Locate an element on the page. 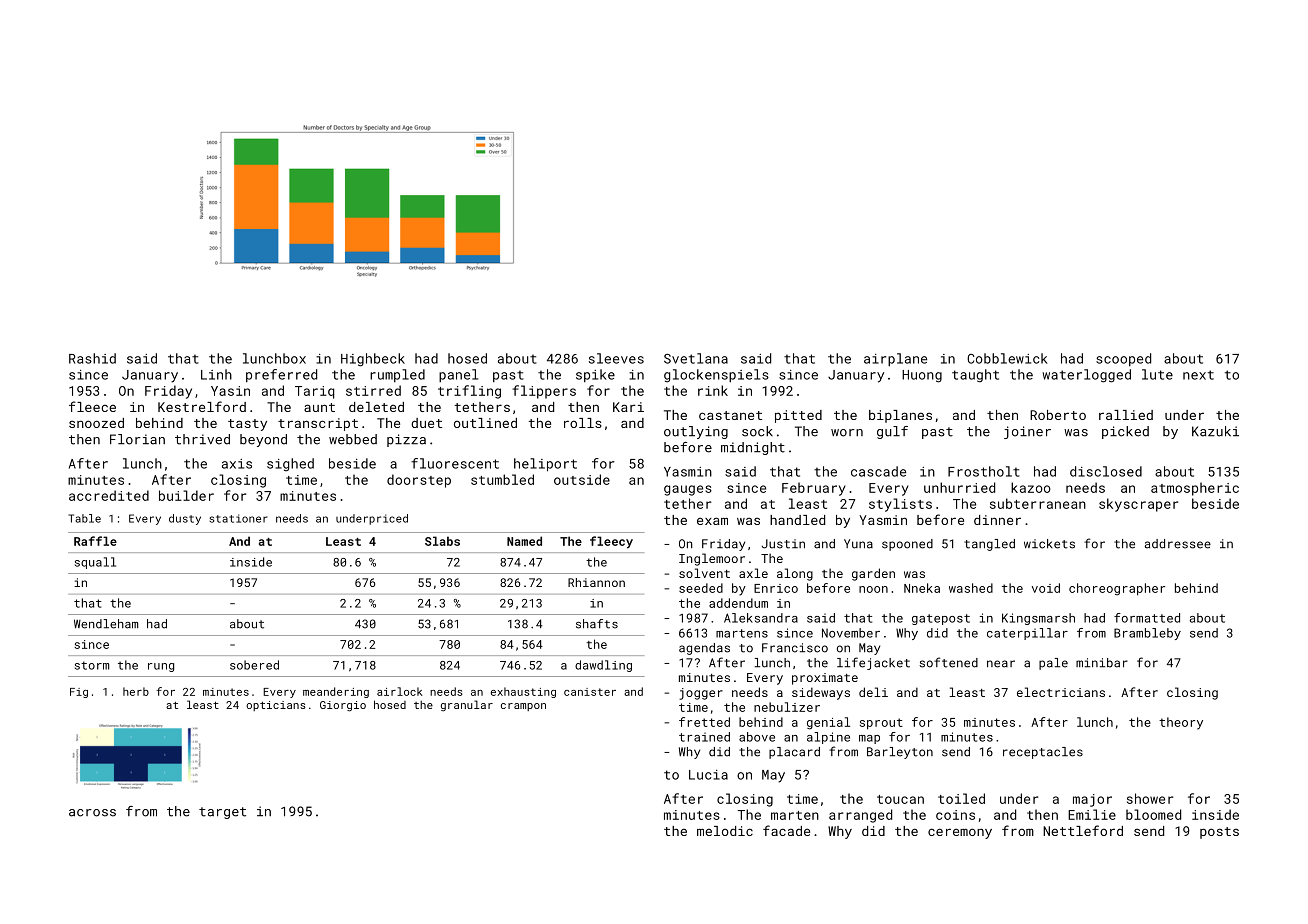  Slabs is located at coordinates (442, 541).
